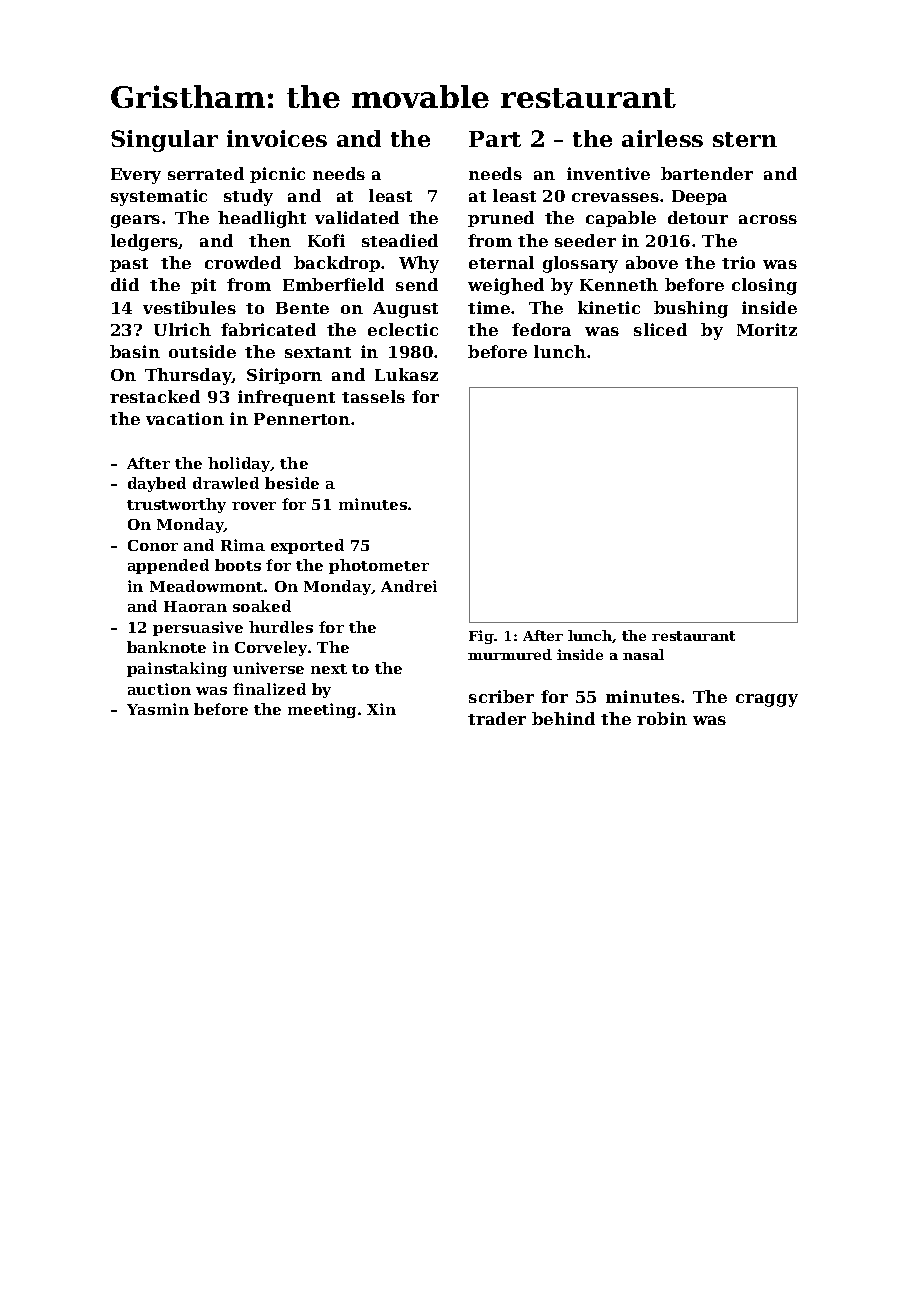 The image size is (908, 1316). What do you see at coordinates (767, 329) in the screenshot?
I see `Moritz` at bounding box center [767, 329].
